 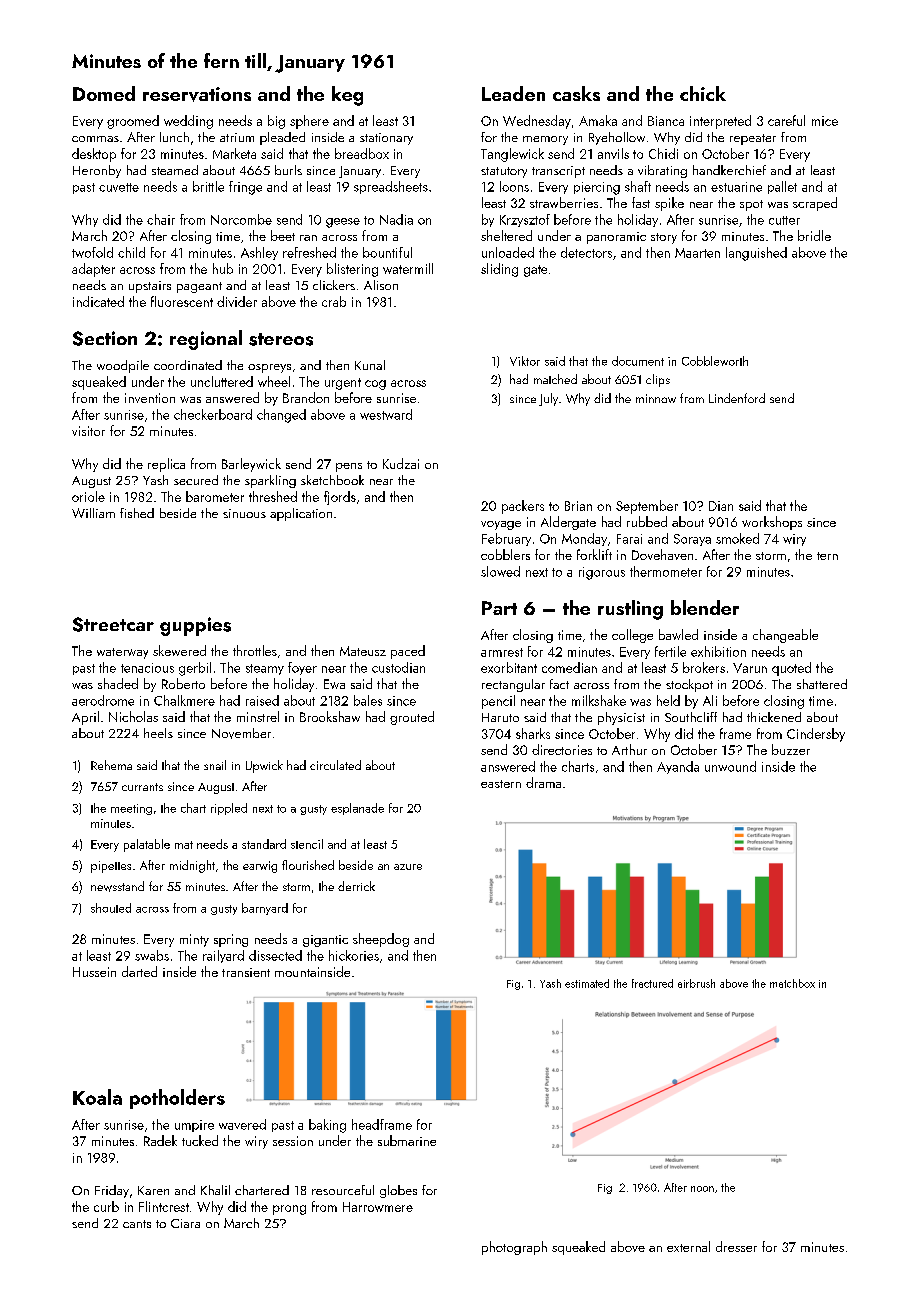 I want to click on submarine, so click(x=407, y=1140).
